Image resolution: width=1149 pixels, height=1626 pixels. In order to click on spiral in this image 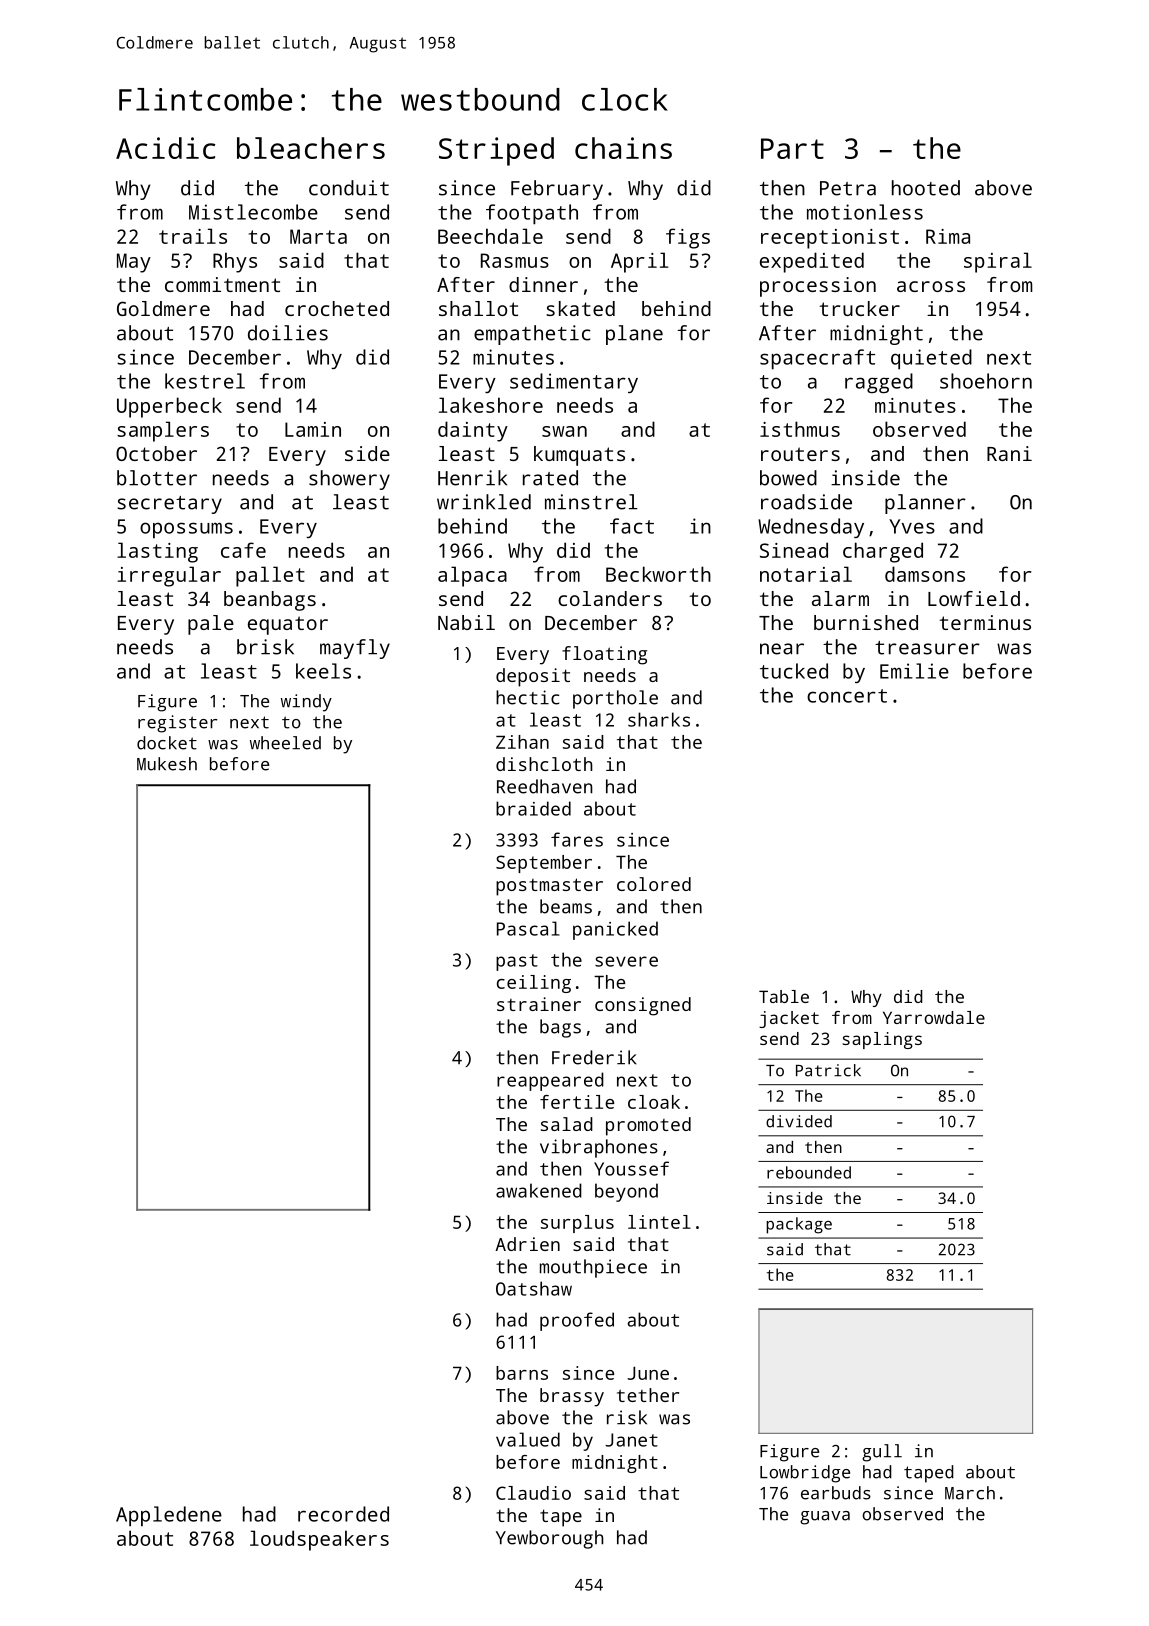, I will do `click(998, 262)`.
